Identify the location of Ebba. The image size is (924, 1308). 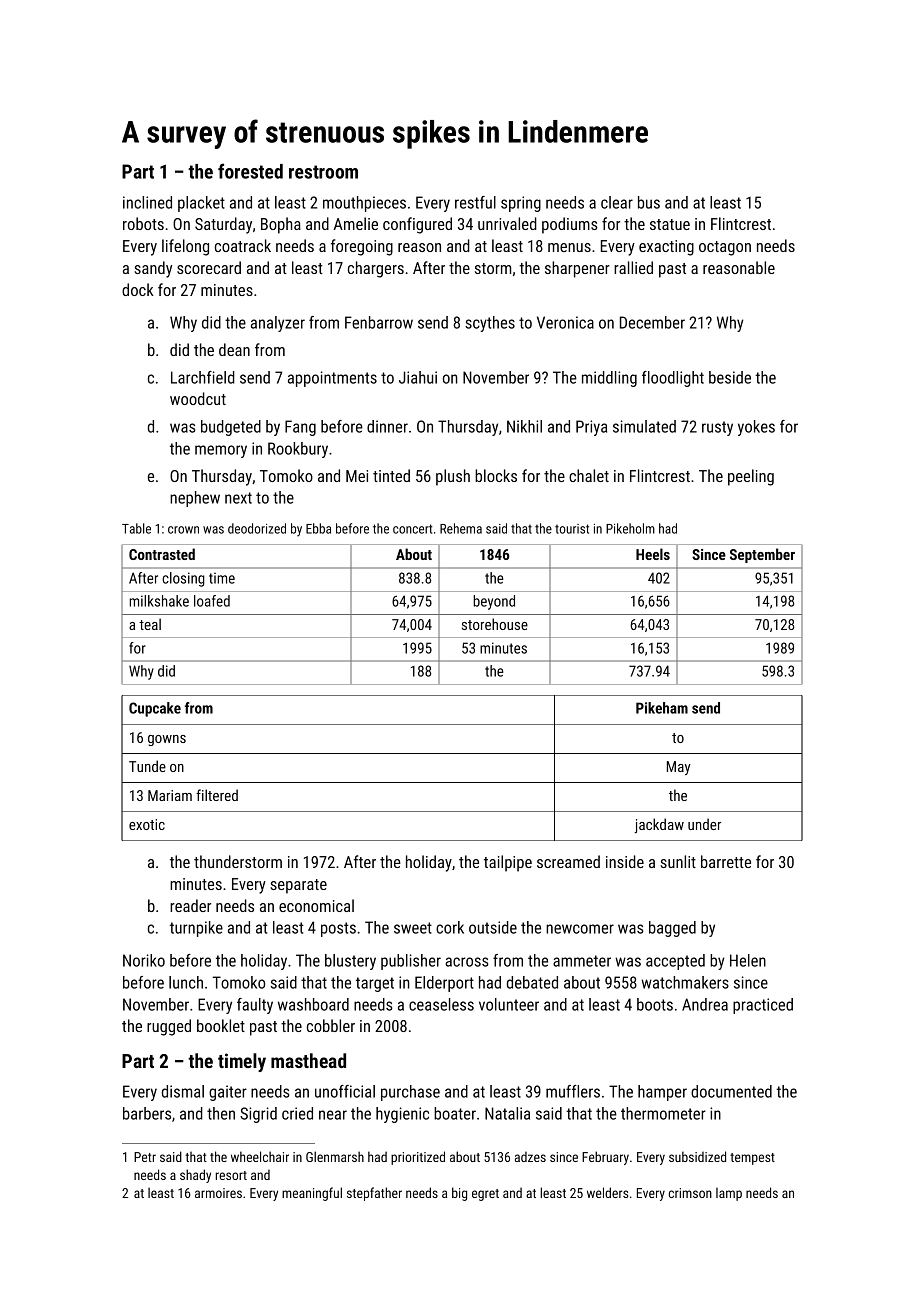
(318, 528).
